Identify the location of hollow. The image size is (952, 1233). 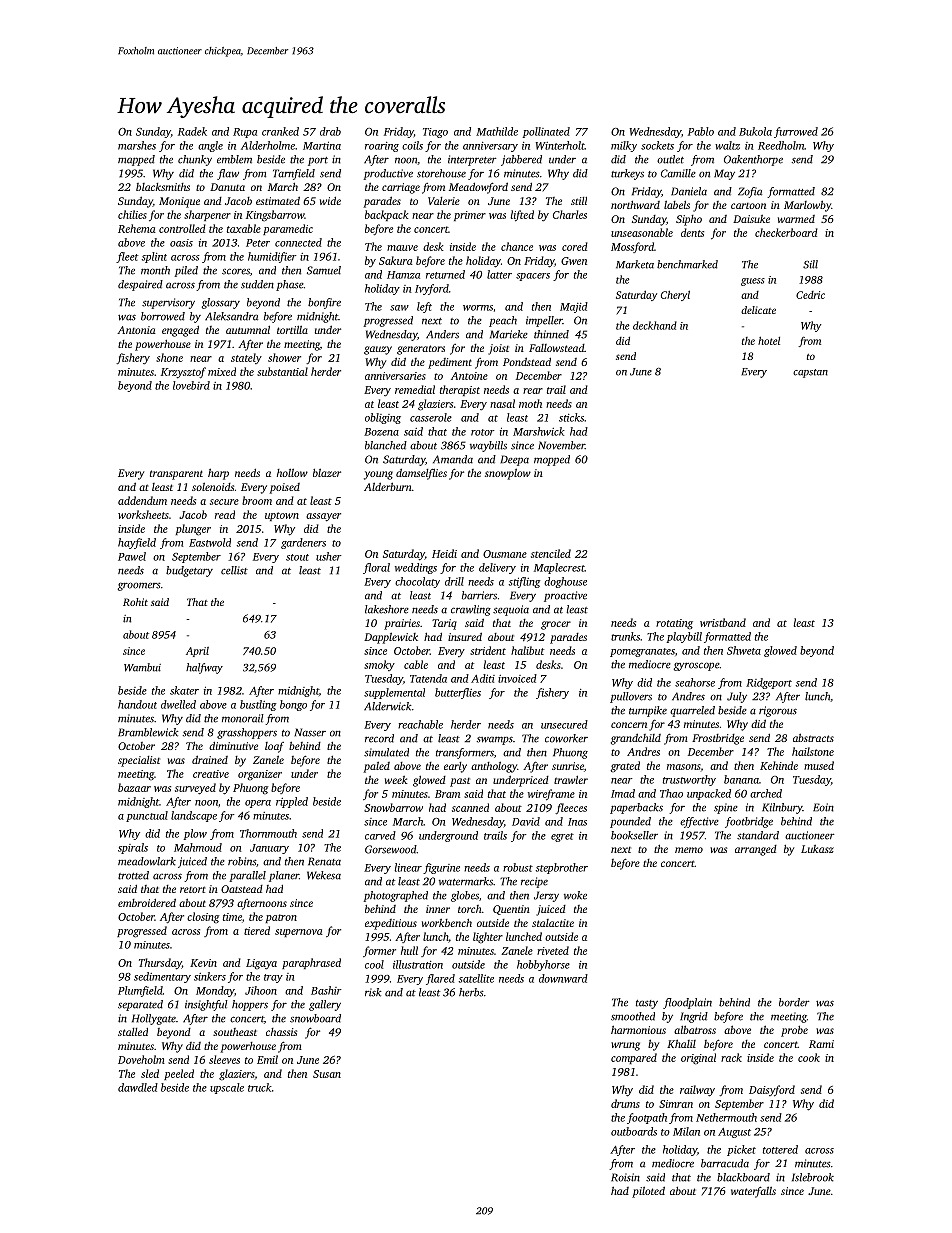
(292, 472).
